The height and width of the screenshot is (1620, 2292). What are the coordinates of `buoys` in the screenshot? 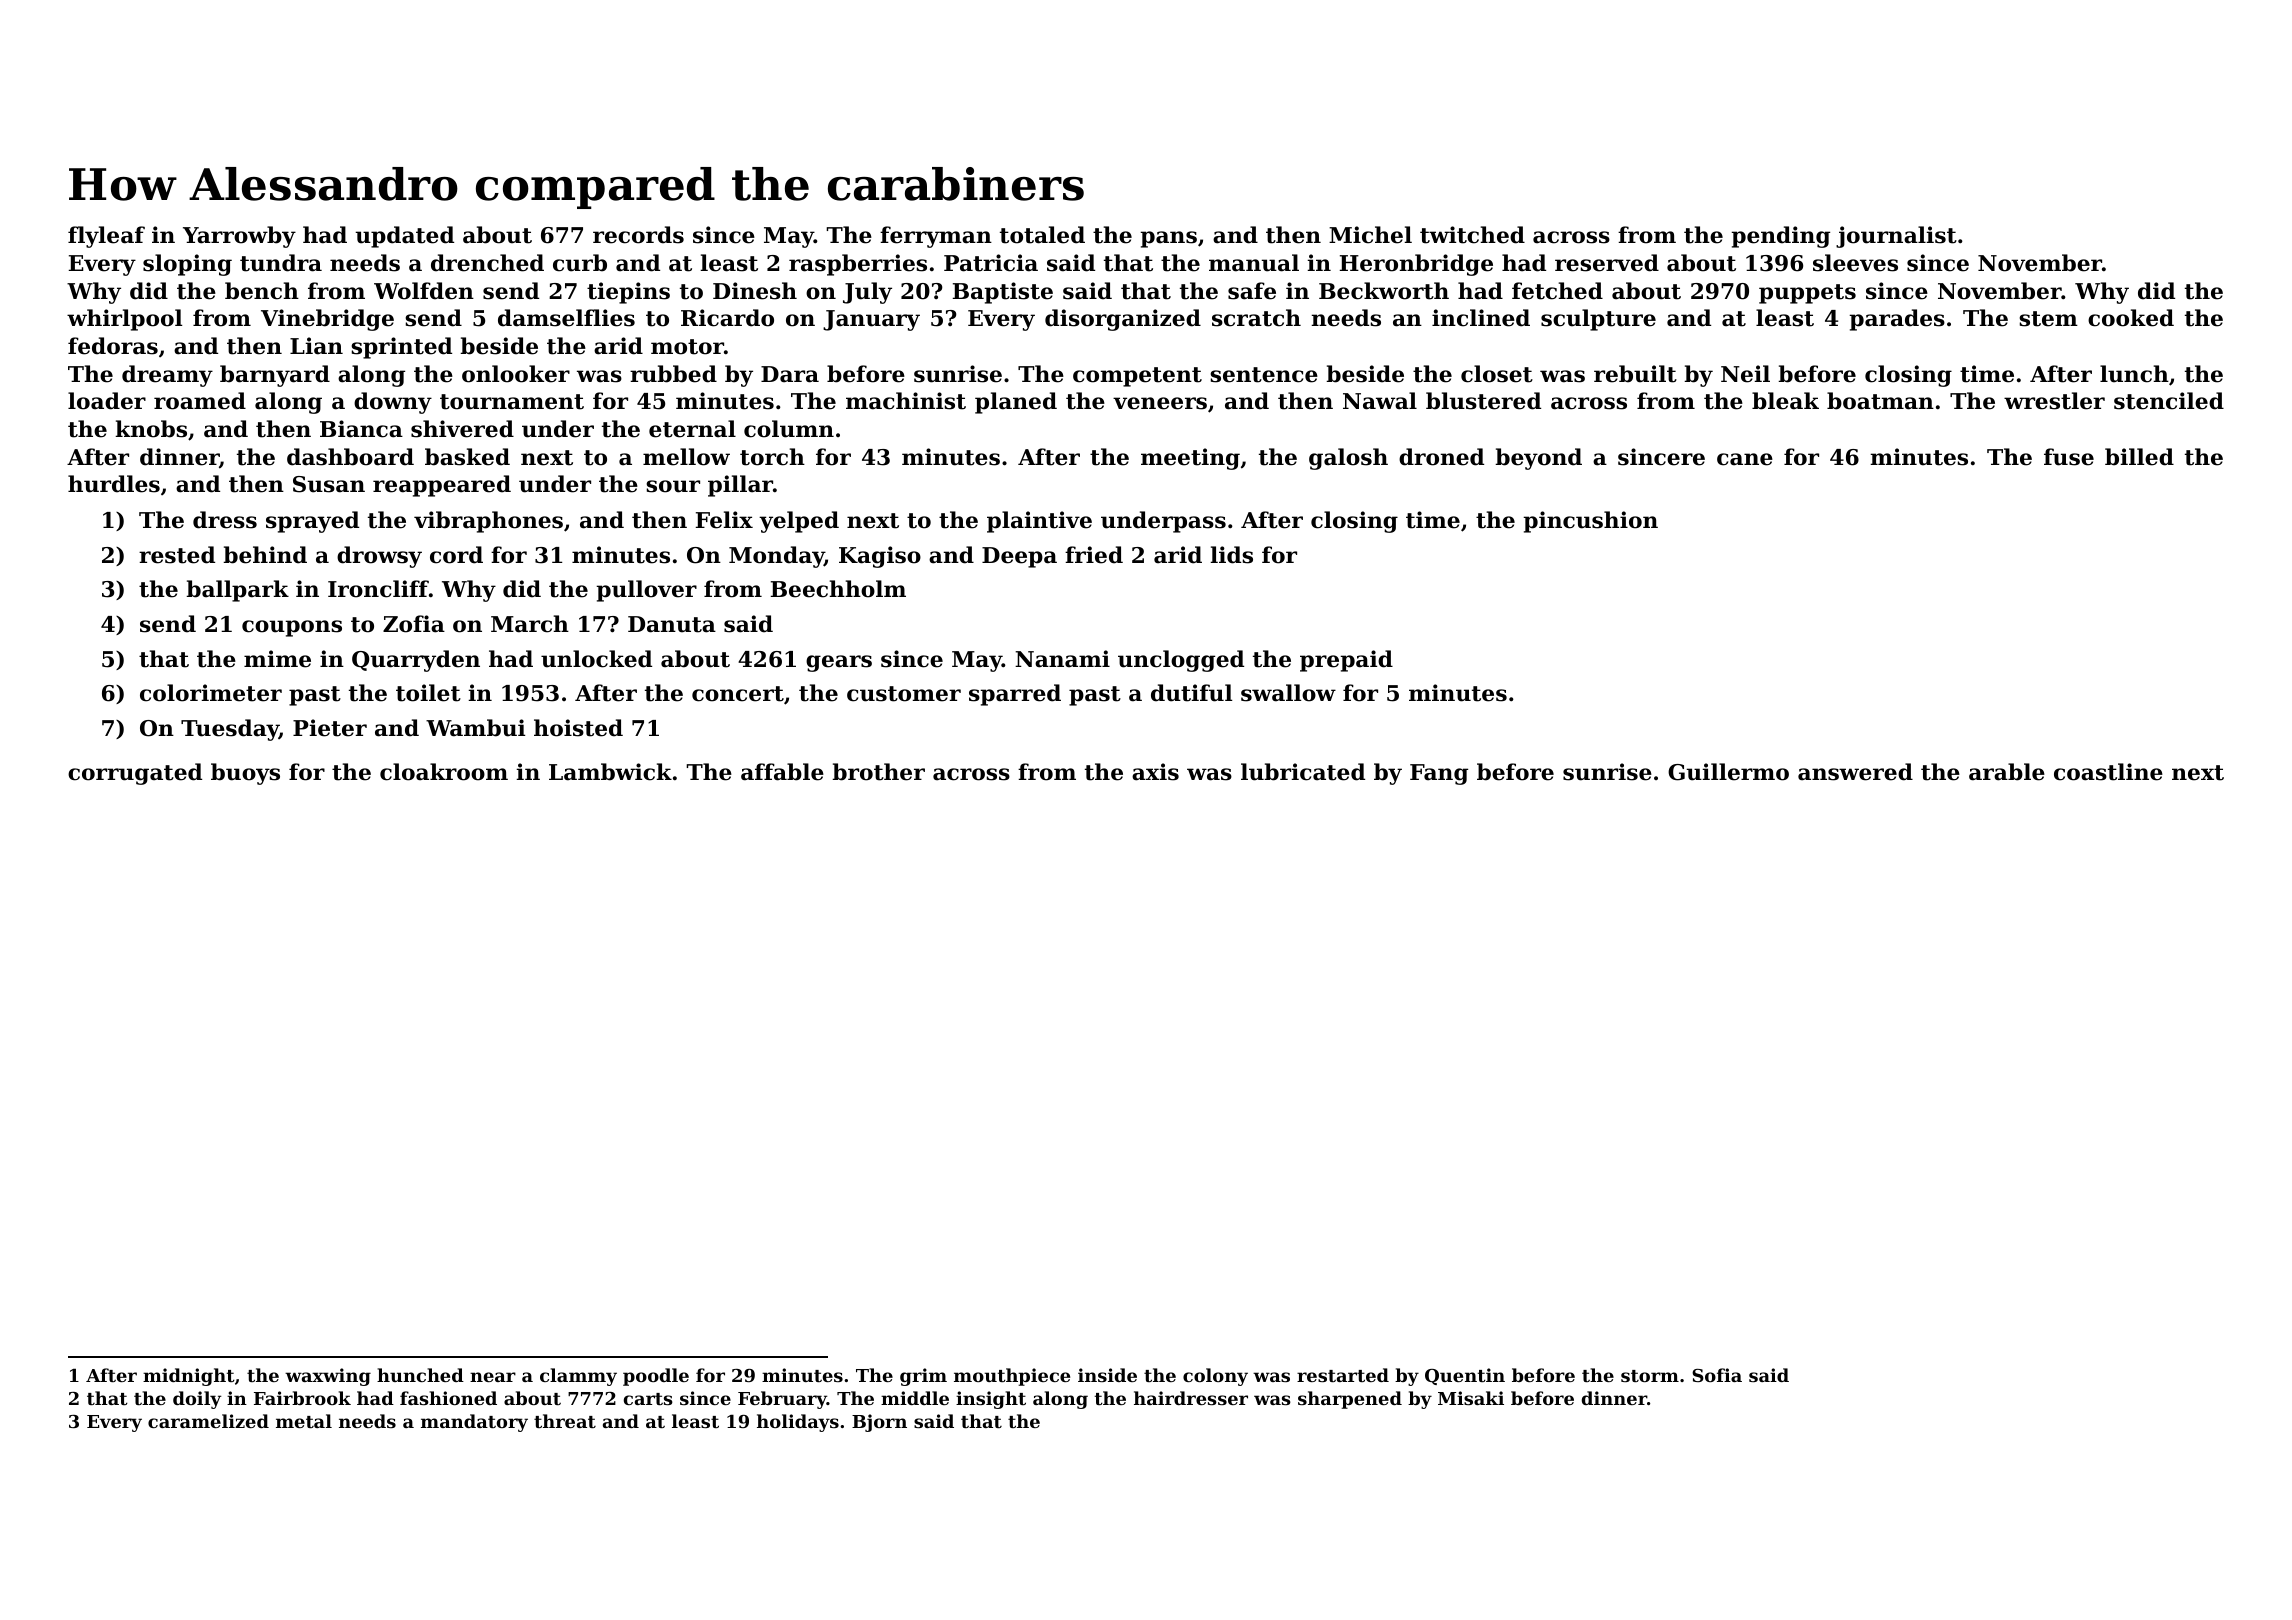 It's located at (245, 774).
